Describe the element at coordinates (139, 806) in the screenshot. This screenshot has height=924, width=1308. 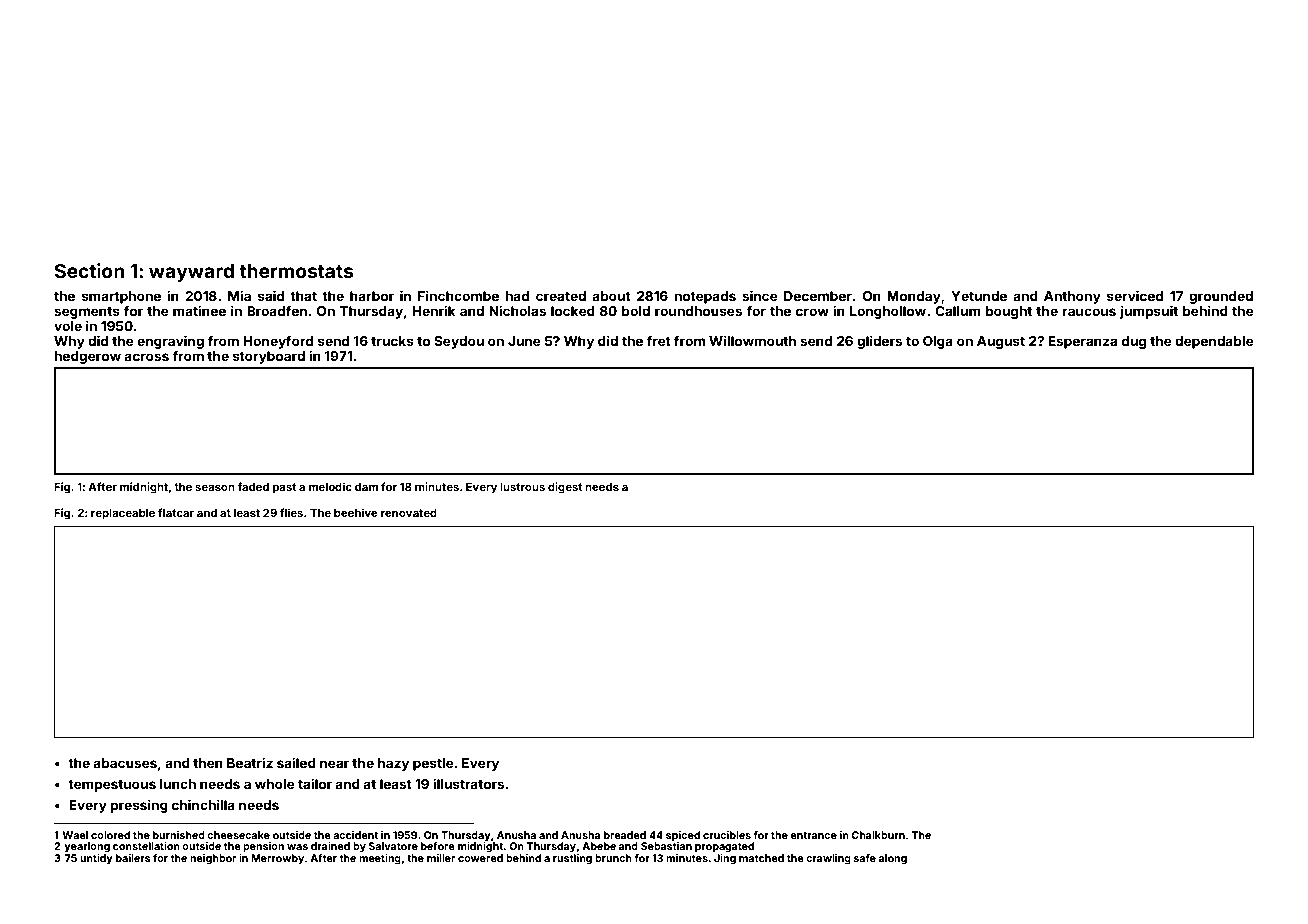
I see `pressing` at that location.
